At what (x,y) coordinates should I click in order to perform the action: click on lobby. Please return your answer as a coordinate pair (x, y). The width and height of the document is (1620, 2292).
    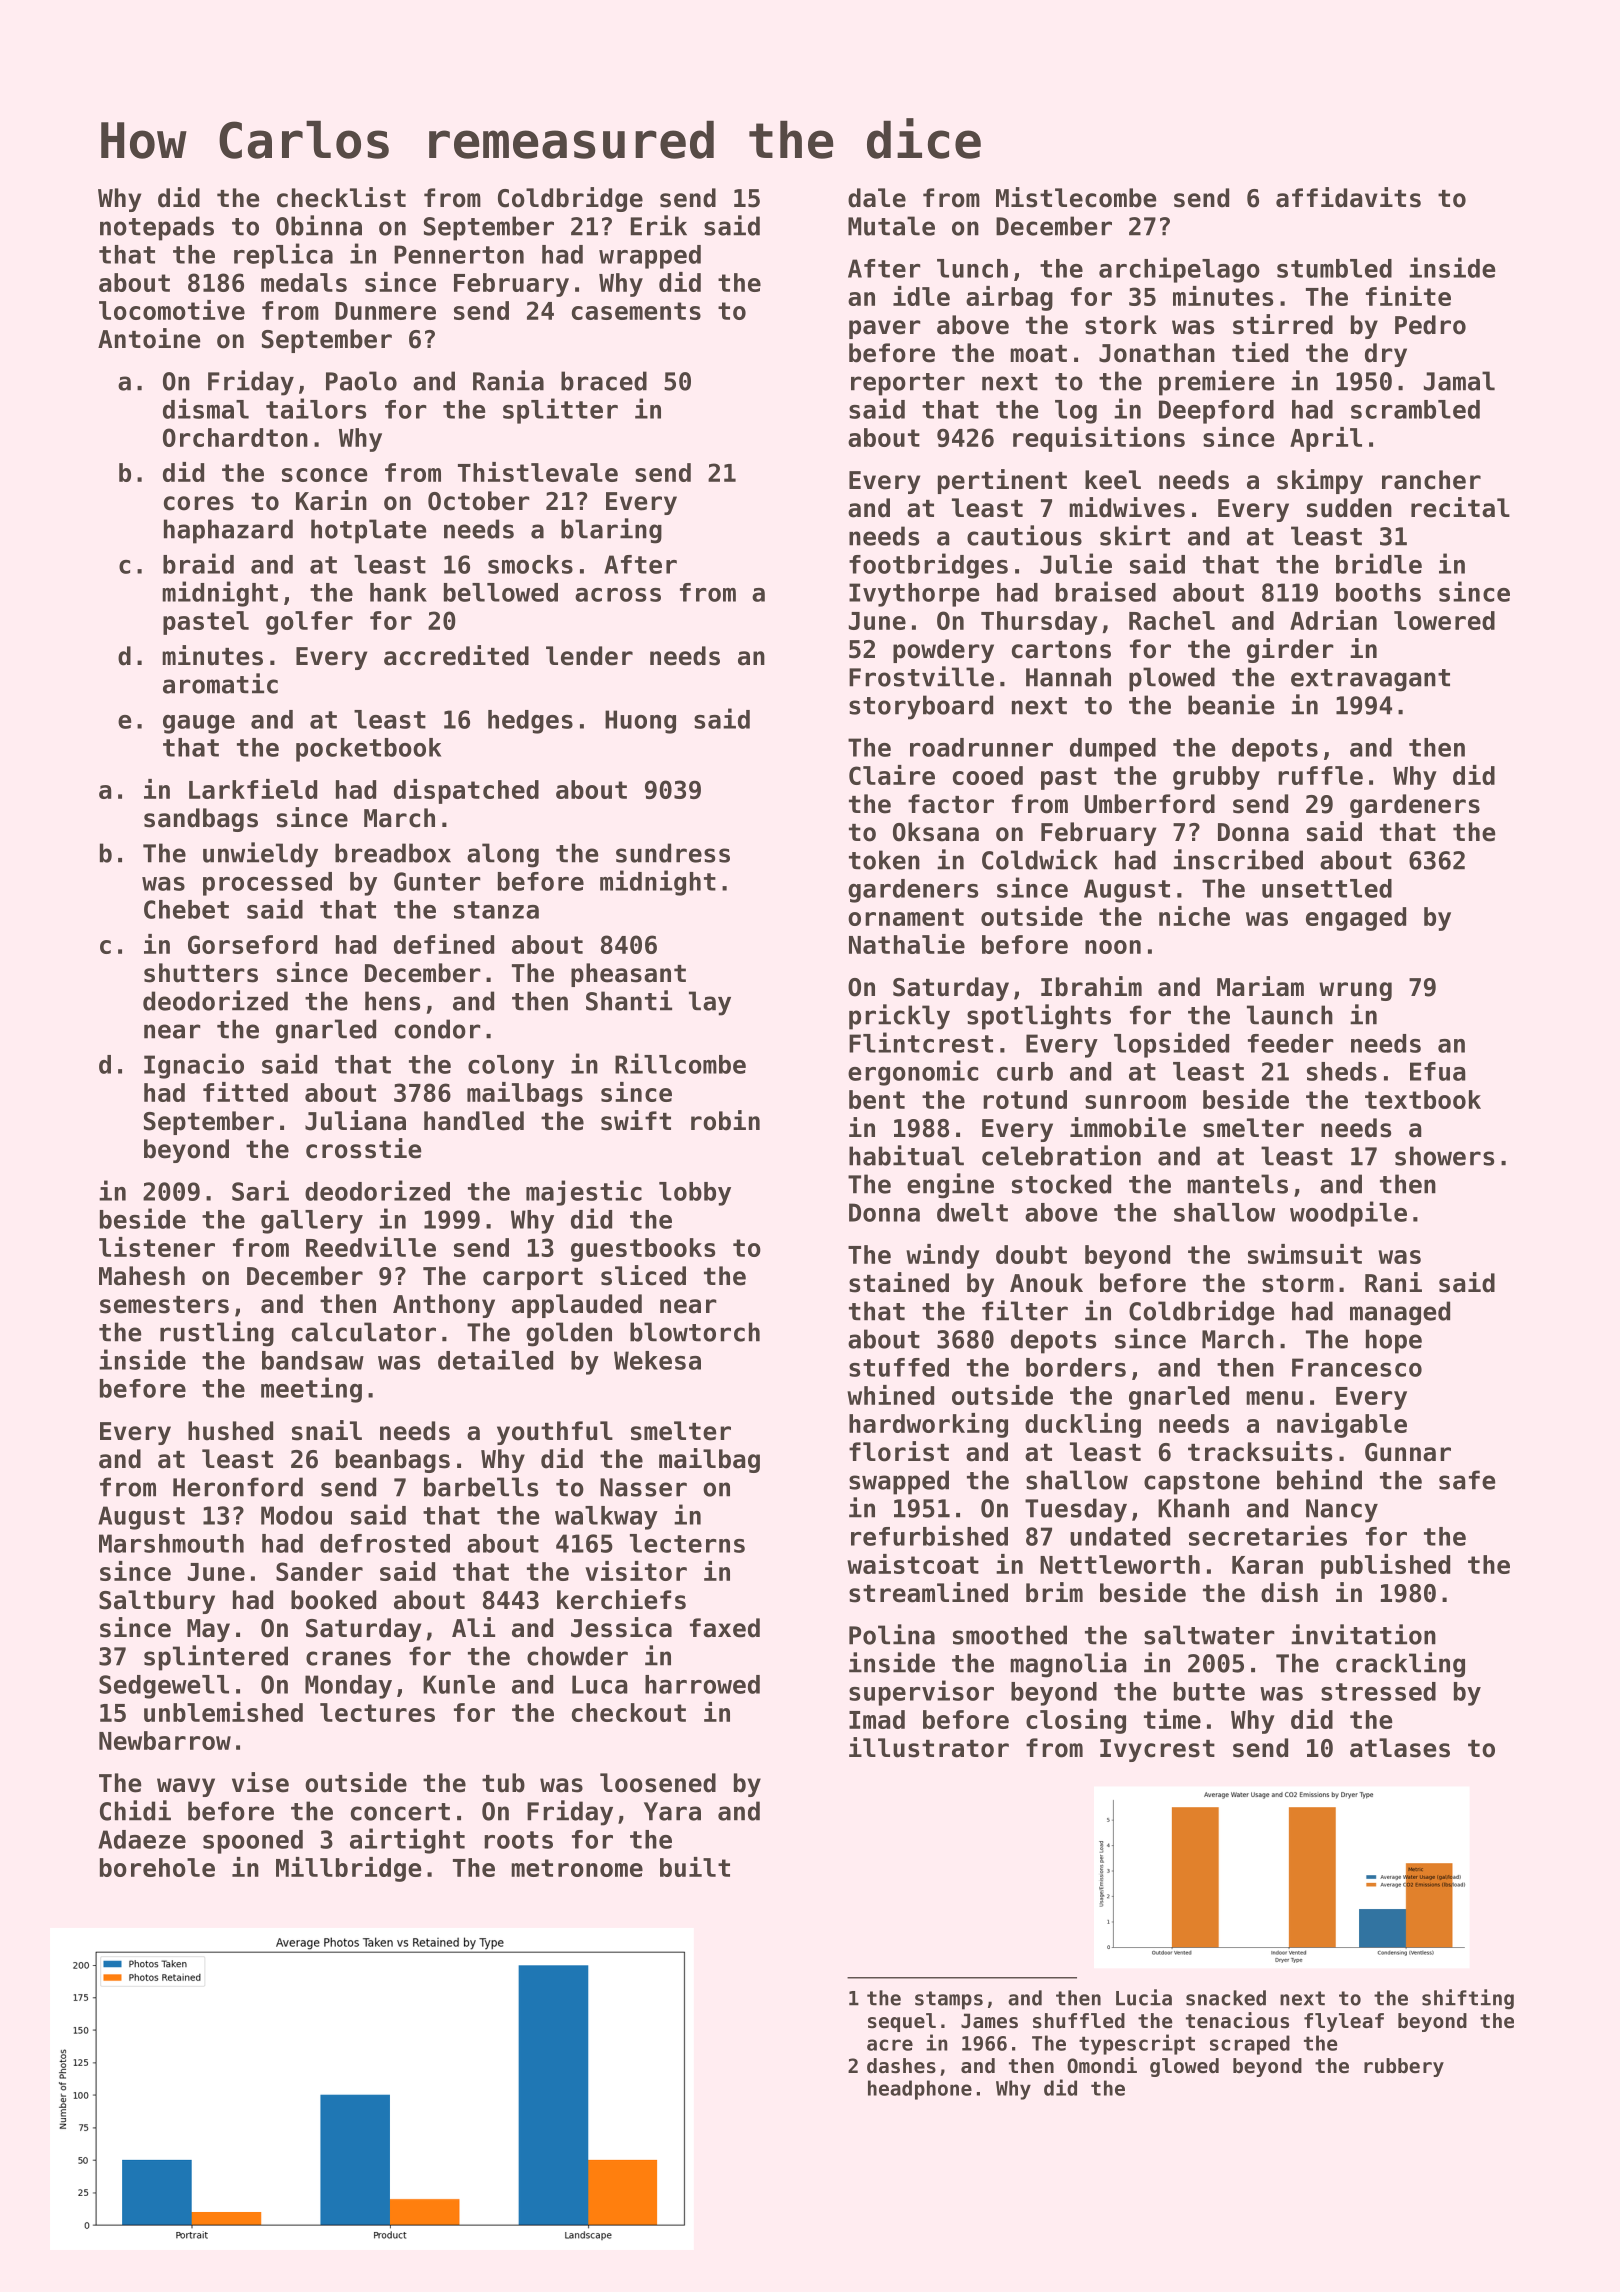
    Looking at the image, I should click on (695, 1194).
